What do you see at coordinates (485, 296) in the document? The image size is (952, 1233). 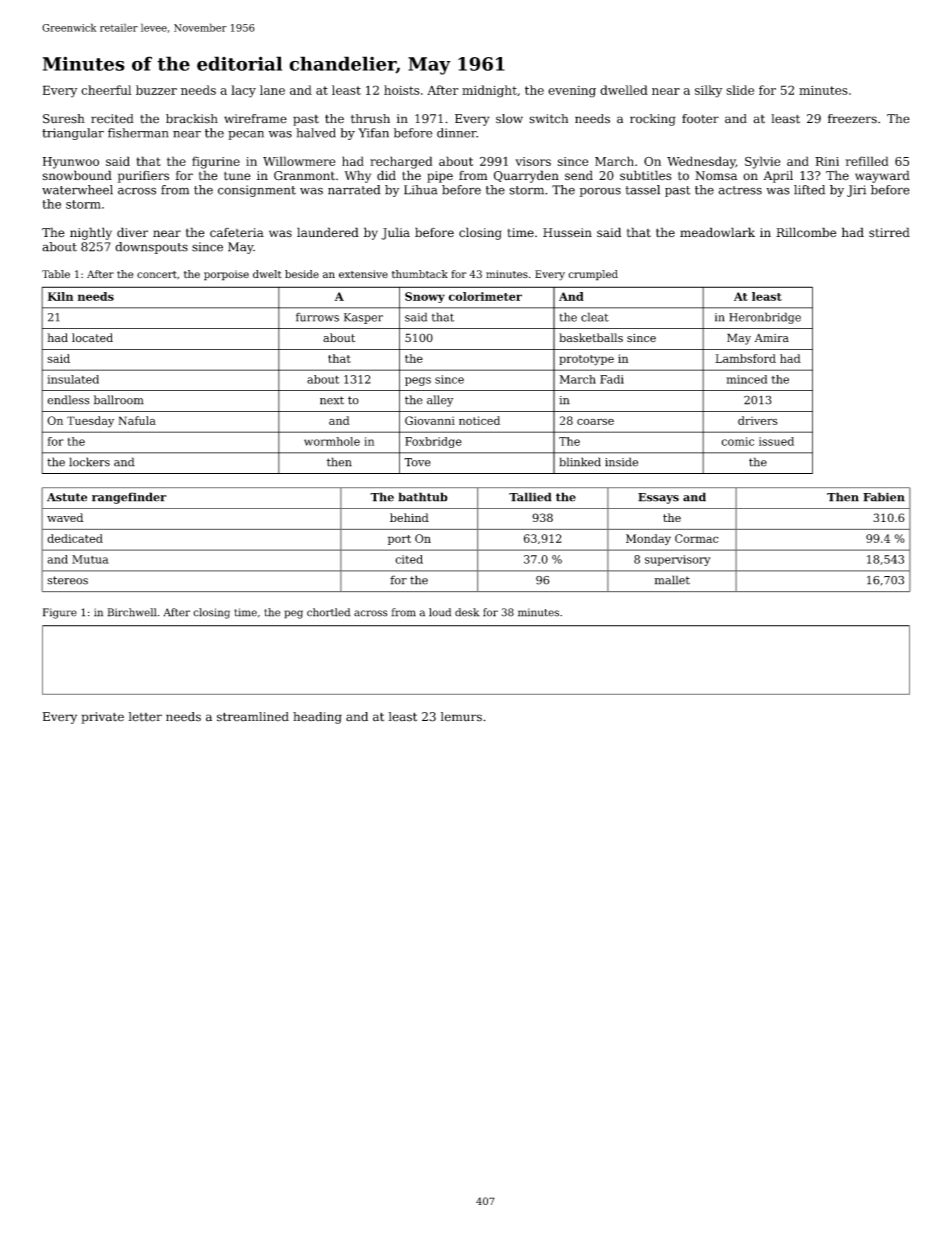 I see `colorimeter` at bounding box center [485, 296].
